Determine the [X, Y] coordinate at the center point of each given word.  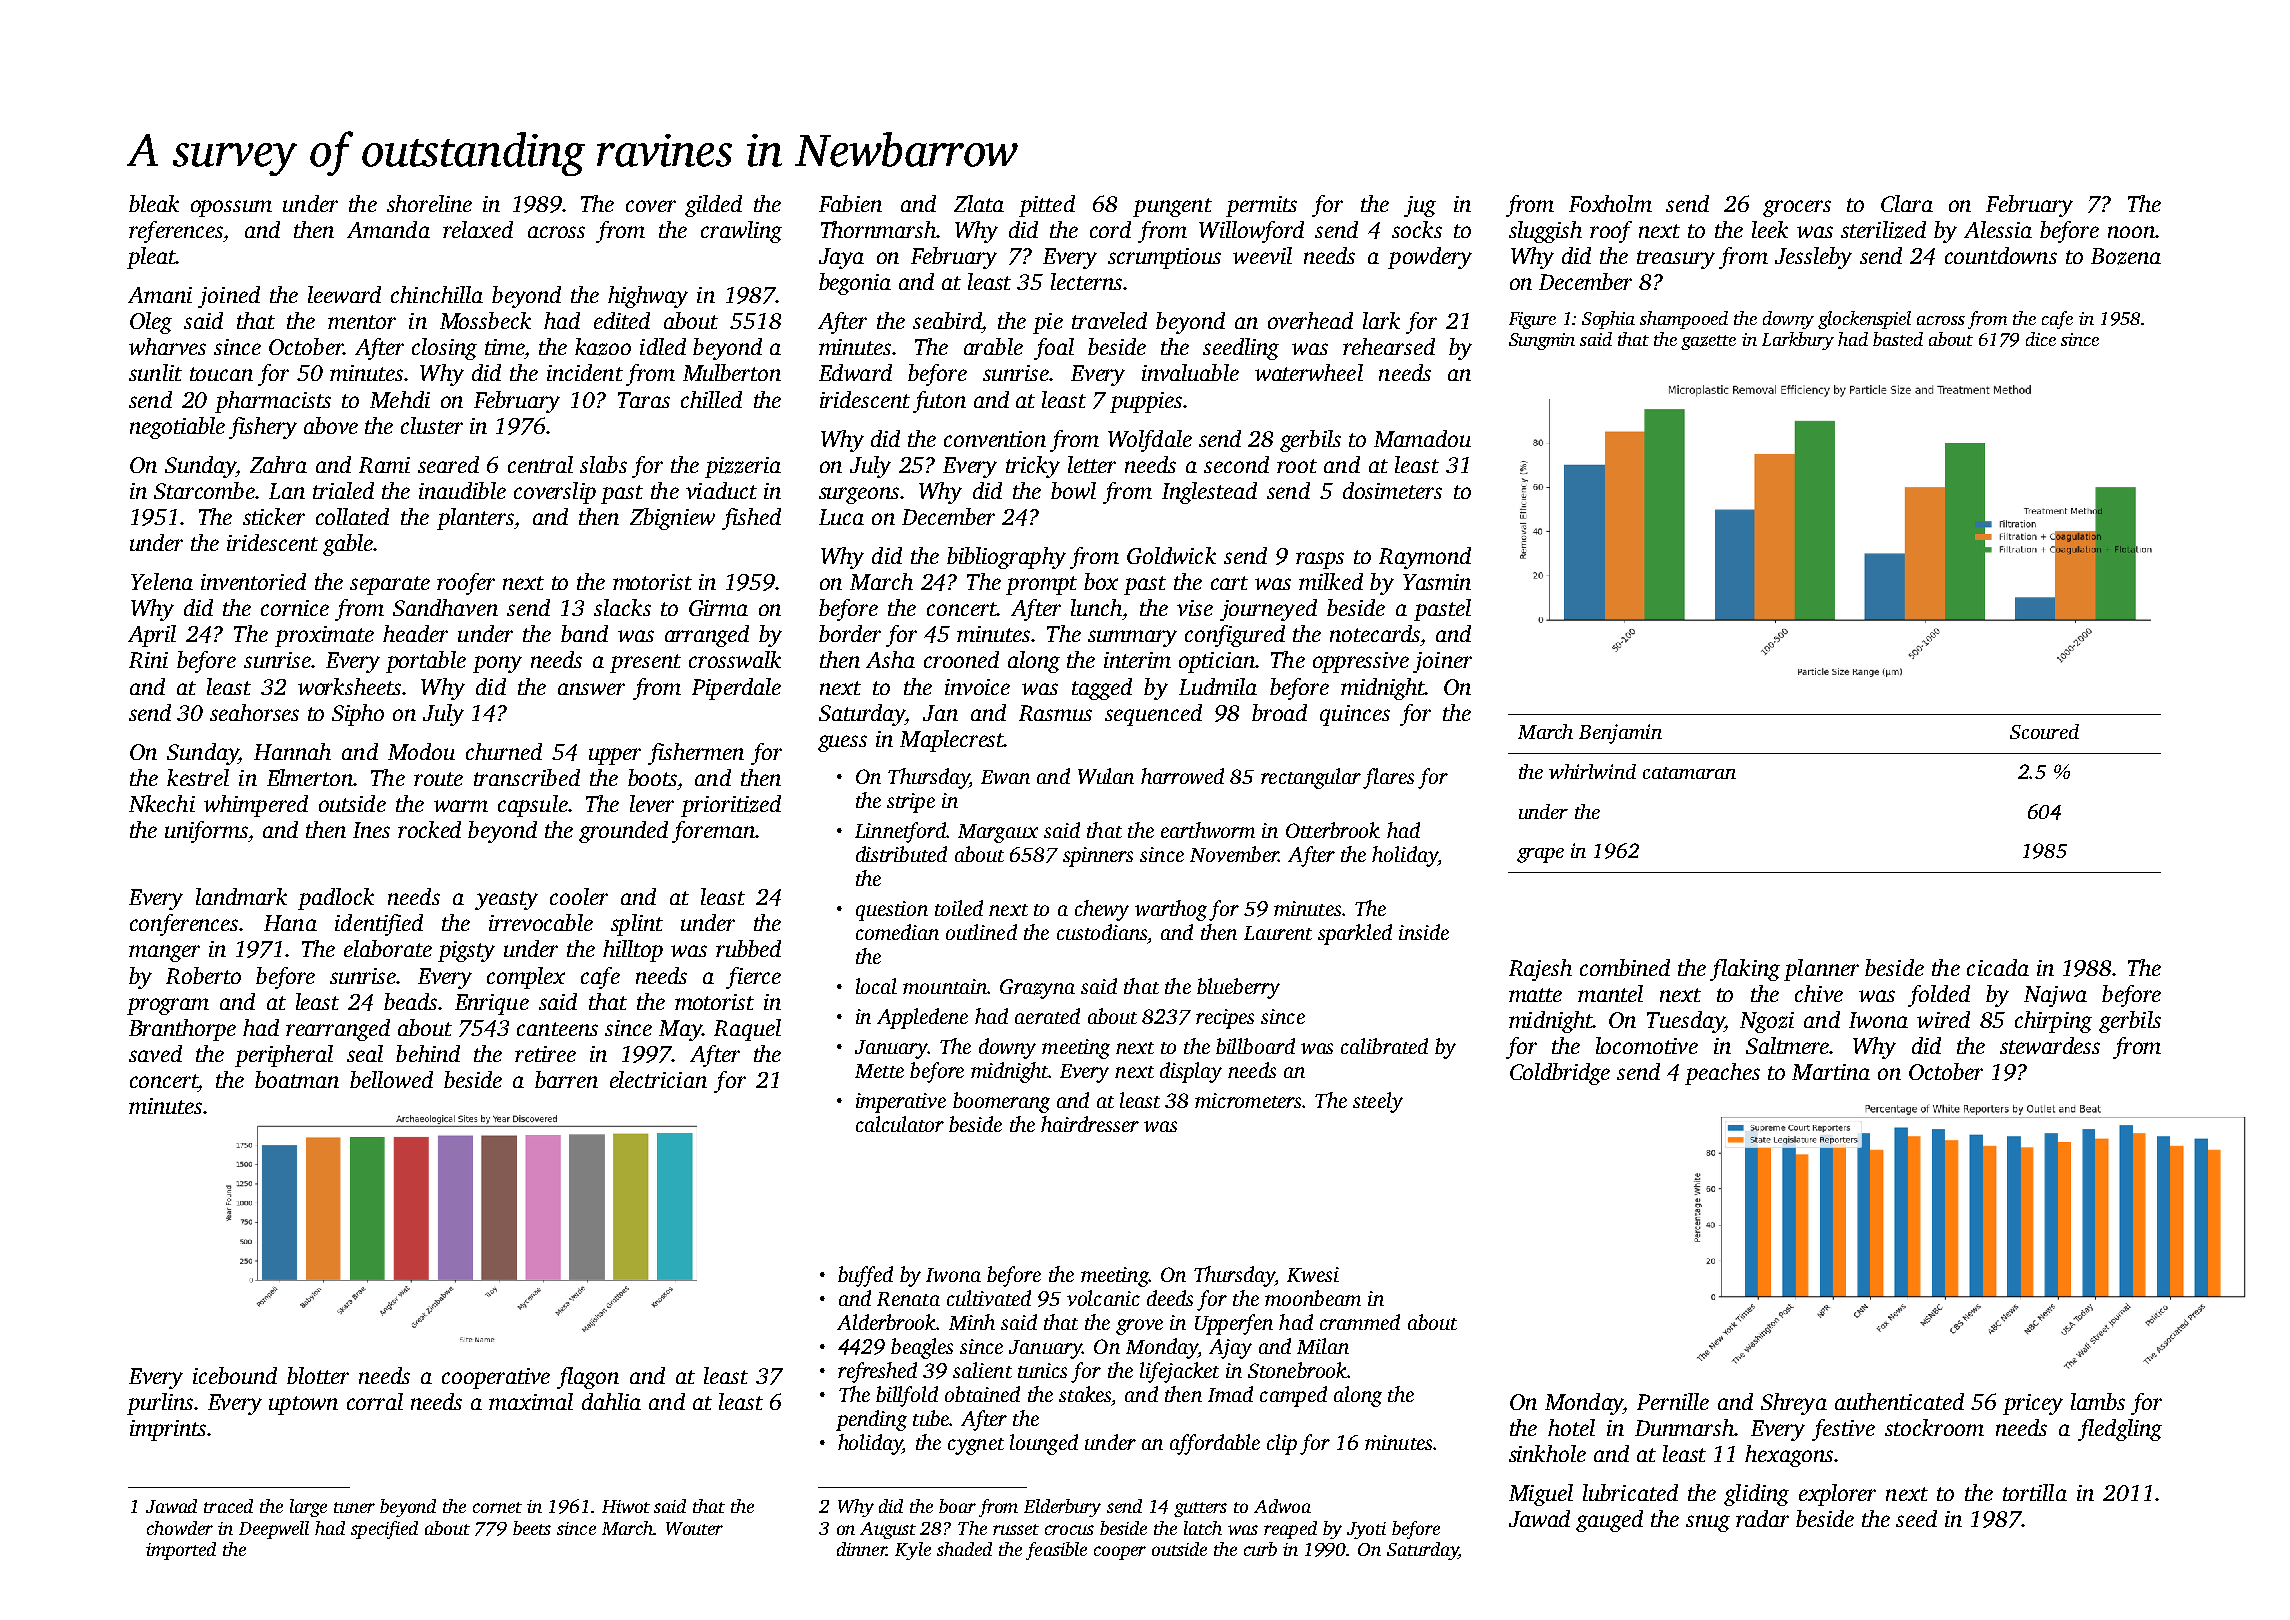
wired [1943, 1019]
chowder [180, 1528]
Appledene [922, 1018]
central [540, 464]
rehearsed [1389, 346]
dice [2041, 339]
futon [939, 402]
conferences [184, 925]
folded [1939, 996]
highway [648, 297]
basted [1898, 339]
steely [1378, 1102]
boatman [297, 1079]
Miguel [1541, 1495]
